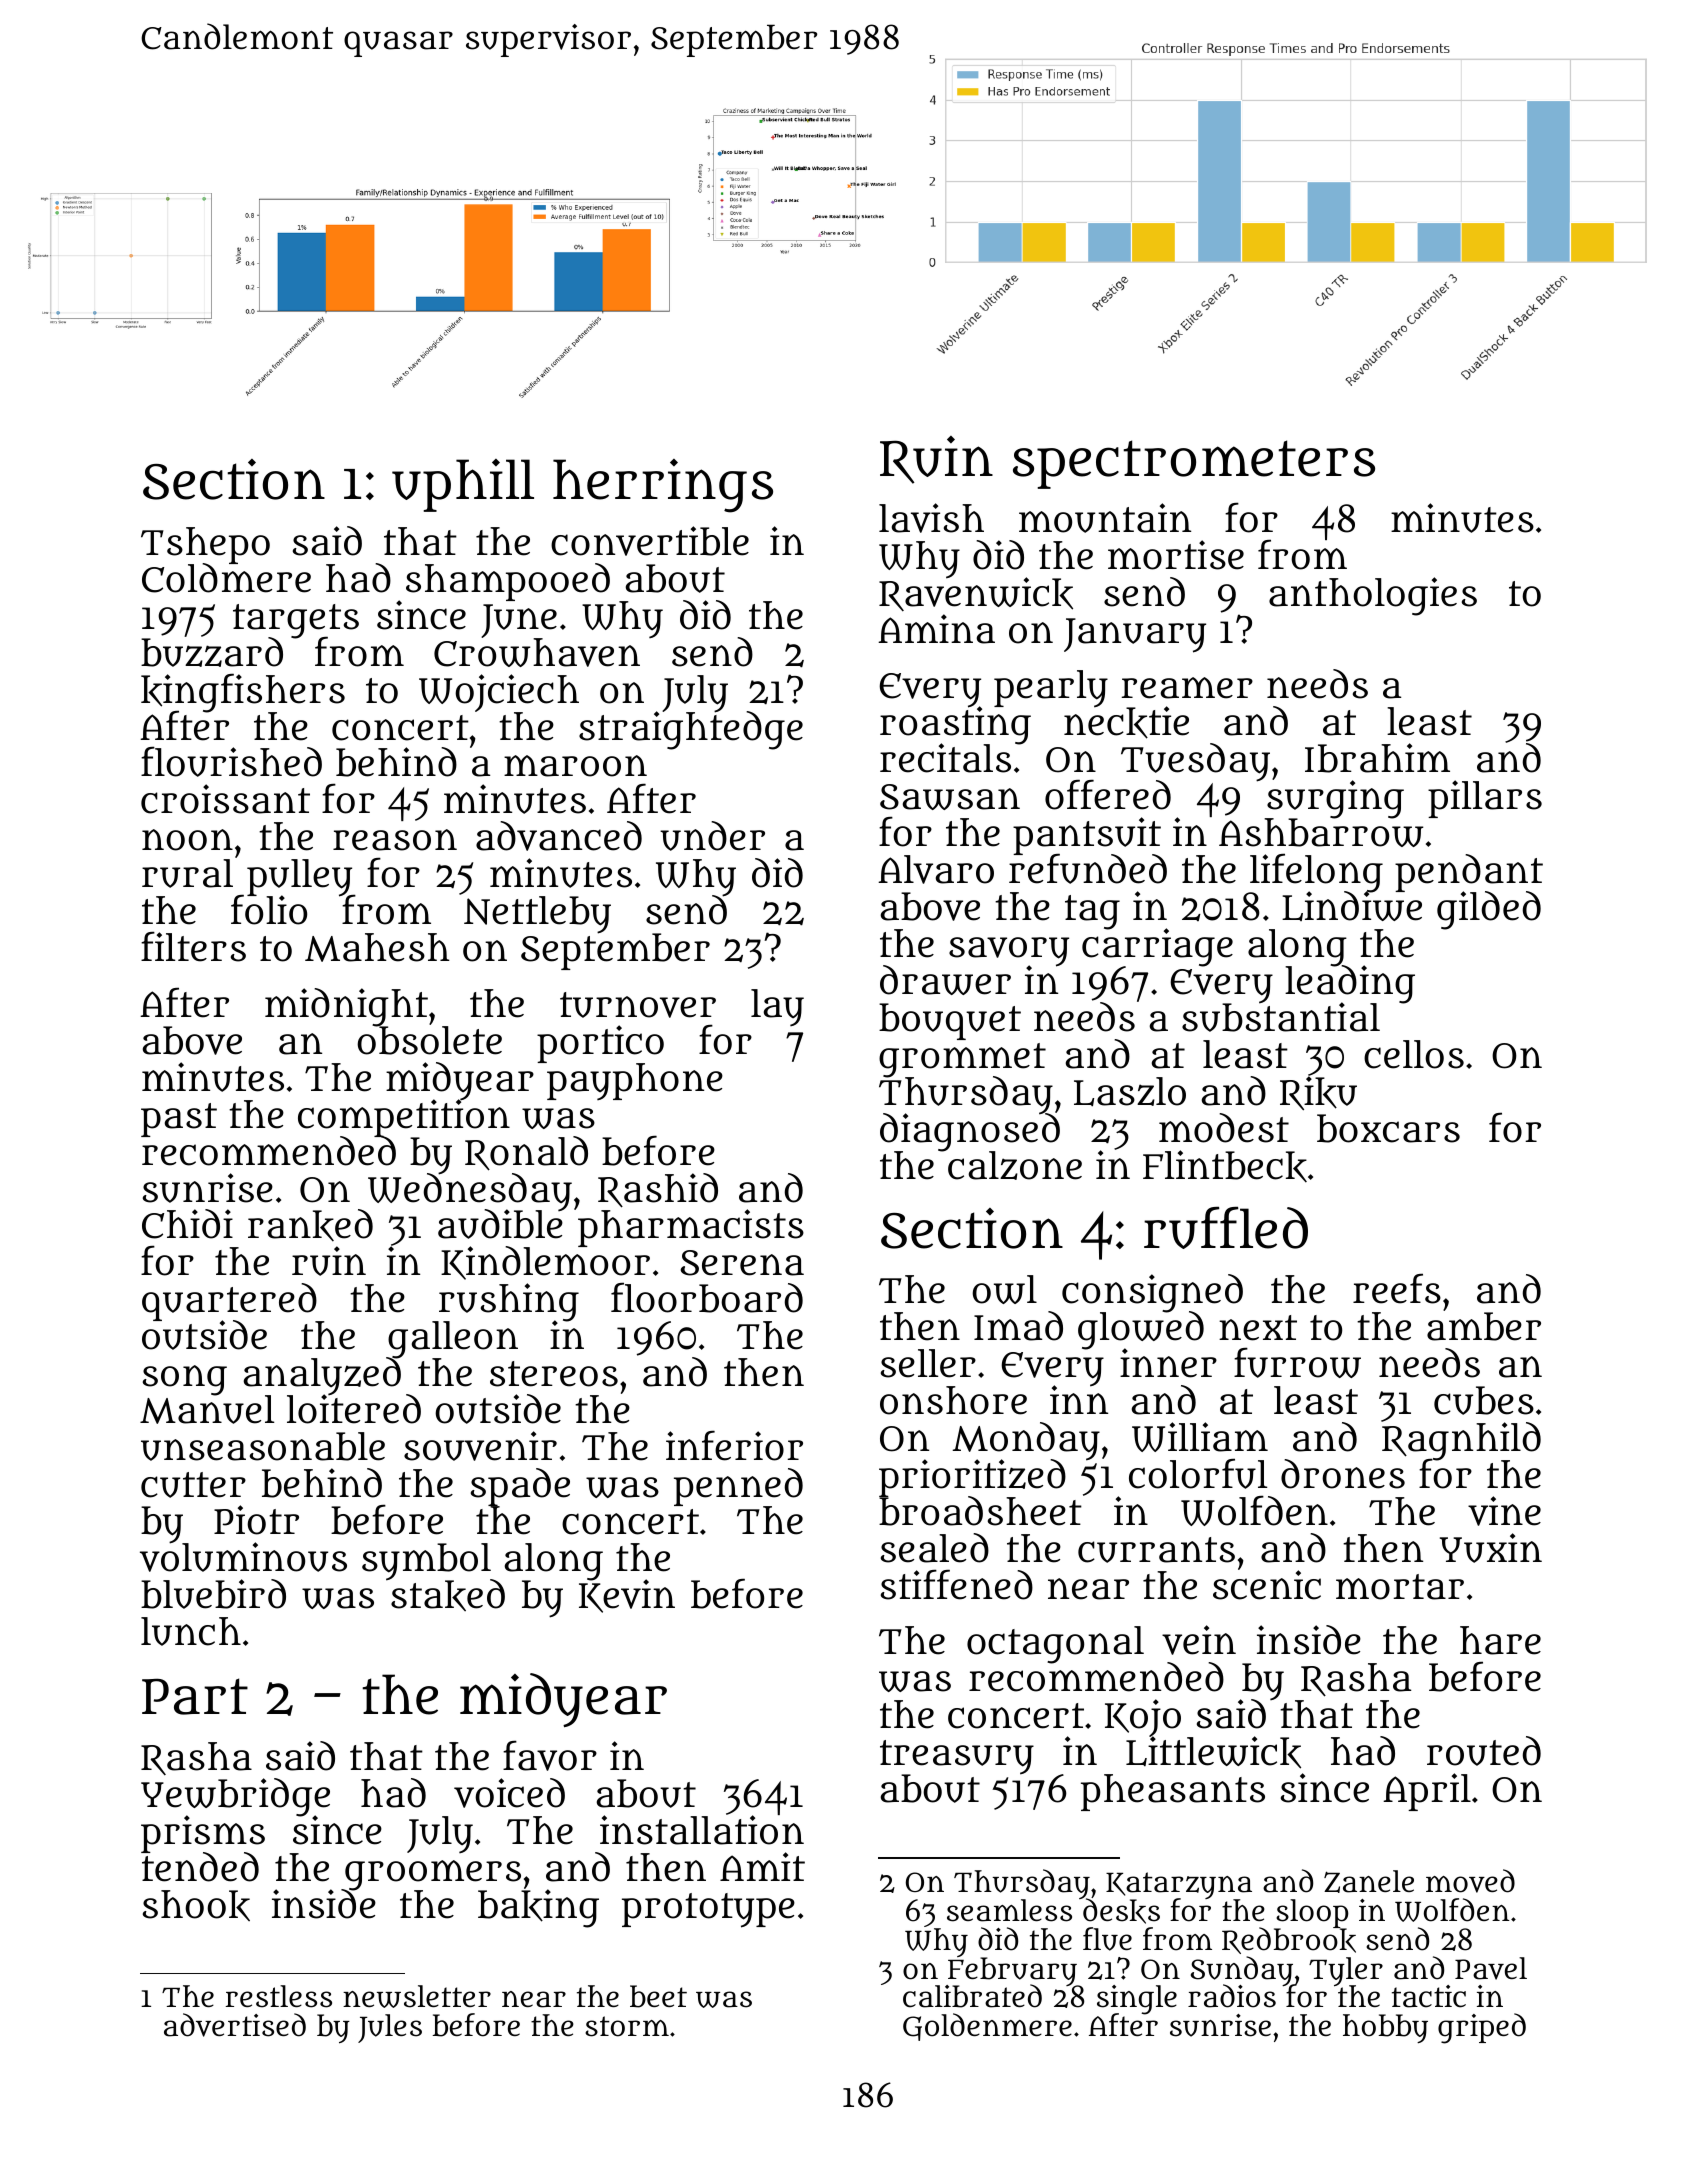 The width and height of the screenshot is (1683, 2178). Describe the element at coordinates (526, 1153) in the screenshot. I see `Ronald` at that location.
